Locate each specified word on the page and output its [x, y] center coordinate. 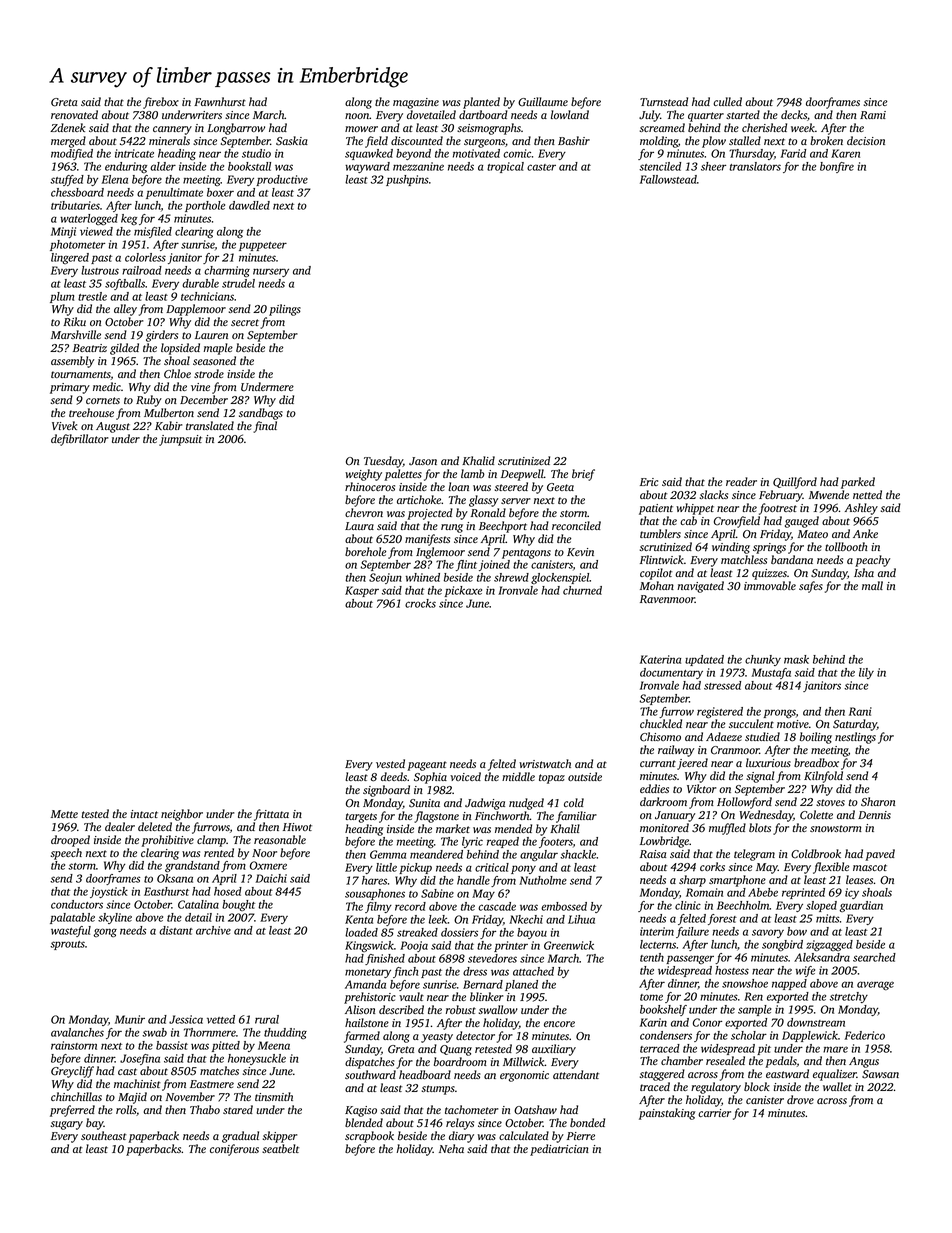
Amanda [365, 984]
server [515, 501]
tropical [505, 167]
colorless [145, 257]
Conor [707, 1022]
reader [741, 481]
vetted [221, 1019]
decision [866, 140]
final [265, 427]
